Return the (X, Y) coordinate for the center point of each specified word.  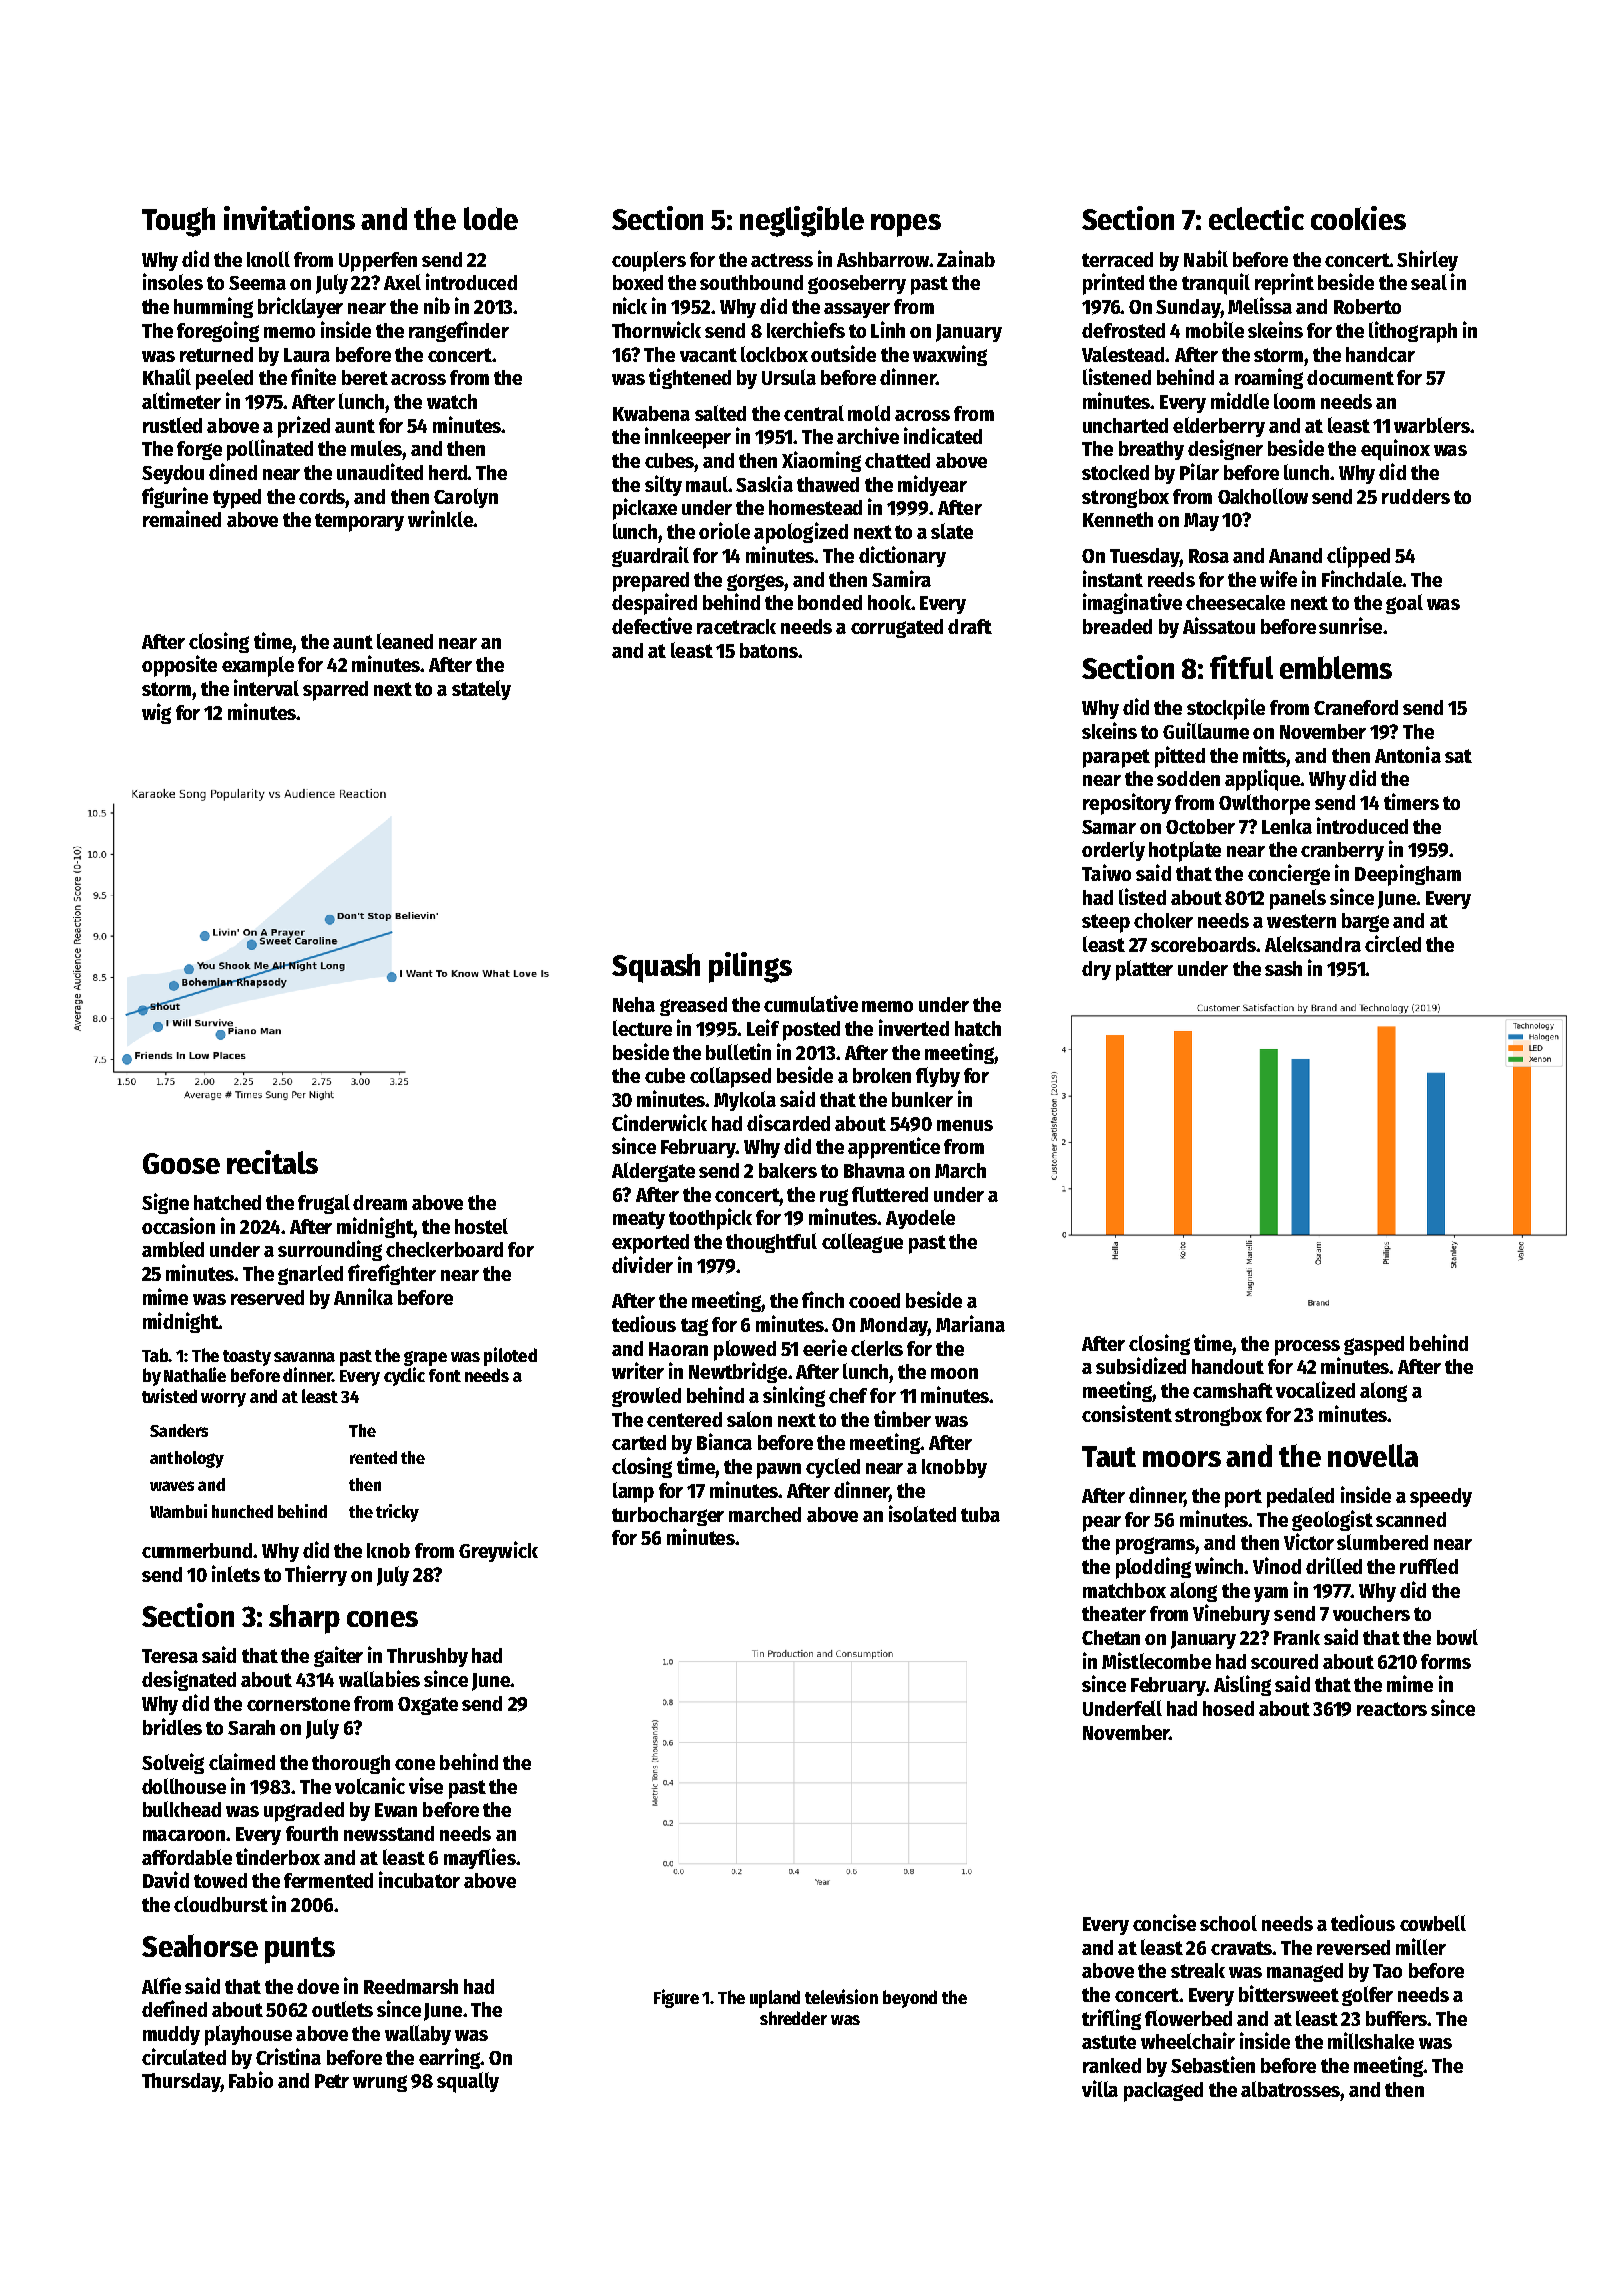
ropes (906, 225)
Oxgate (428, 1706)
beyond (910, 1999)
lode (491, 218)
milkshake (1371, 2040)
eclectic (1256, 218)
